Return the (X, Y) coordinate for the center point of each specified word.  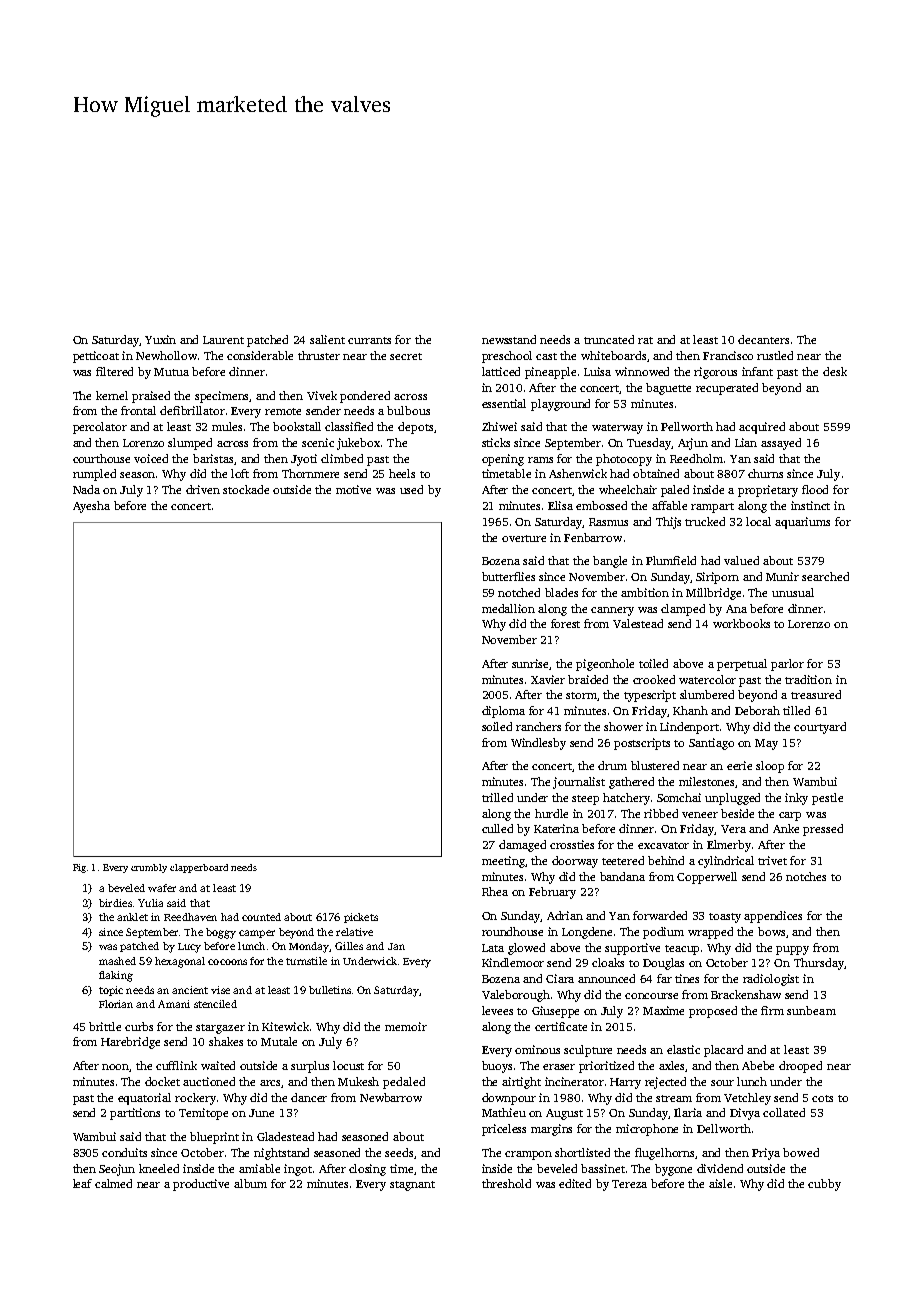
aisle (720, 1183)
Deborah (757, 710)
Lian (746, 442)
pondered (365, 397)
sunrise (531, 664)
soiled (497, 726)
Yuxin (160, 339)
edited (575, 1183)
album (250, 1183)
